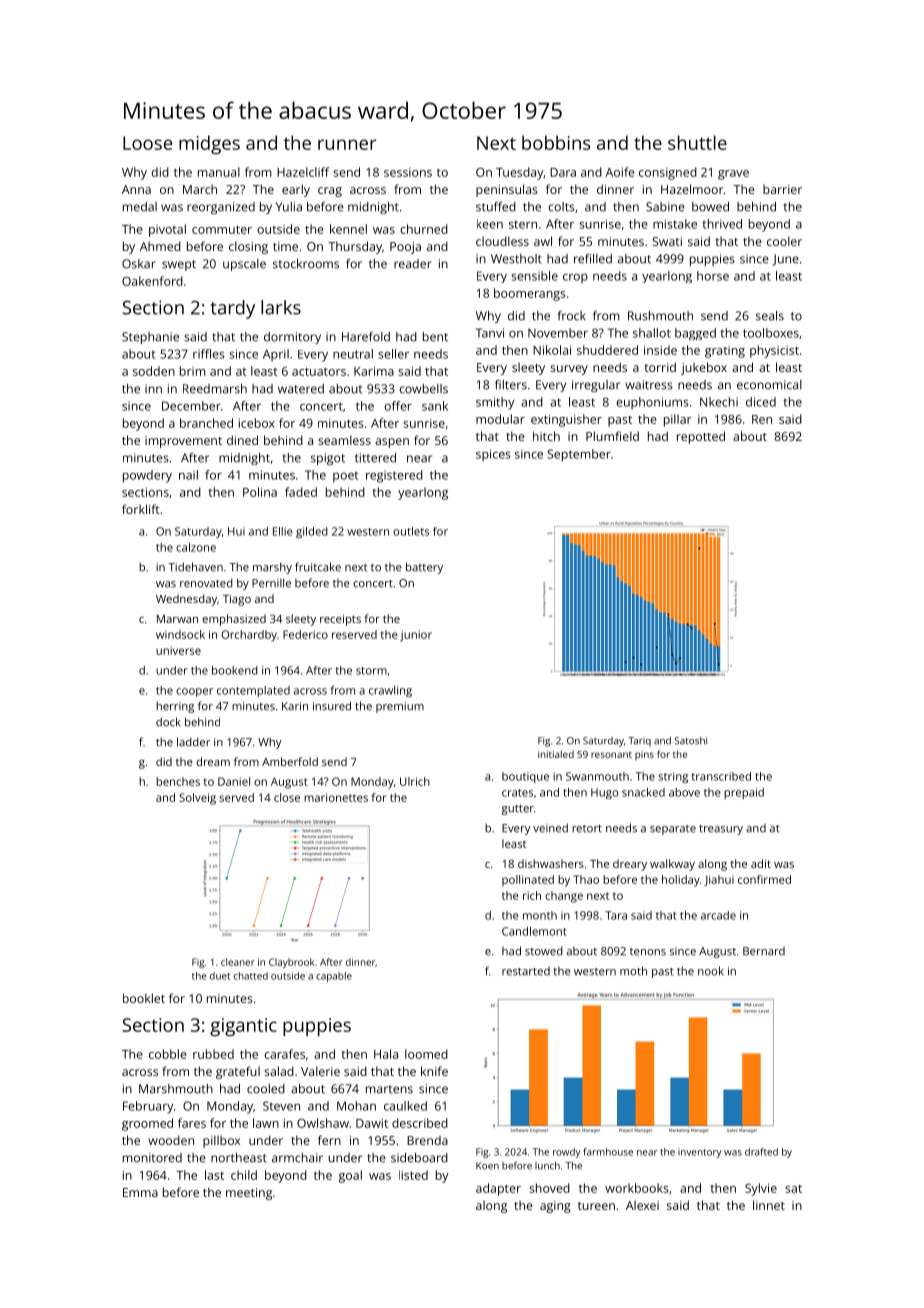 The image size is (924, 1308). I want to click on pivotal, so click(167, 230).
